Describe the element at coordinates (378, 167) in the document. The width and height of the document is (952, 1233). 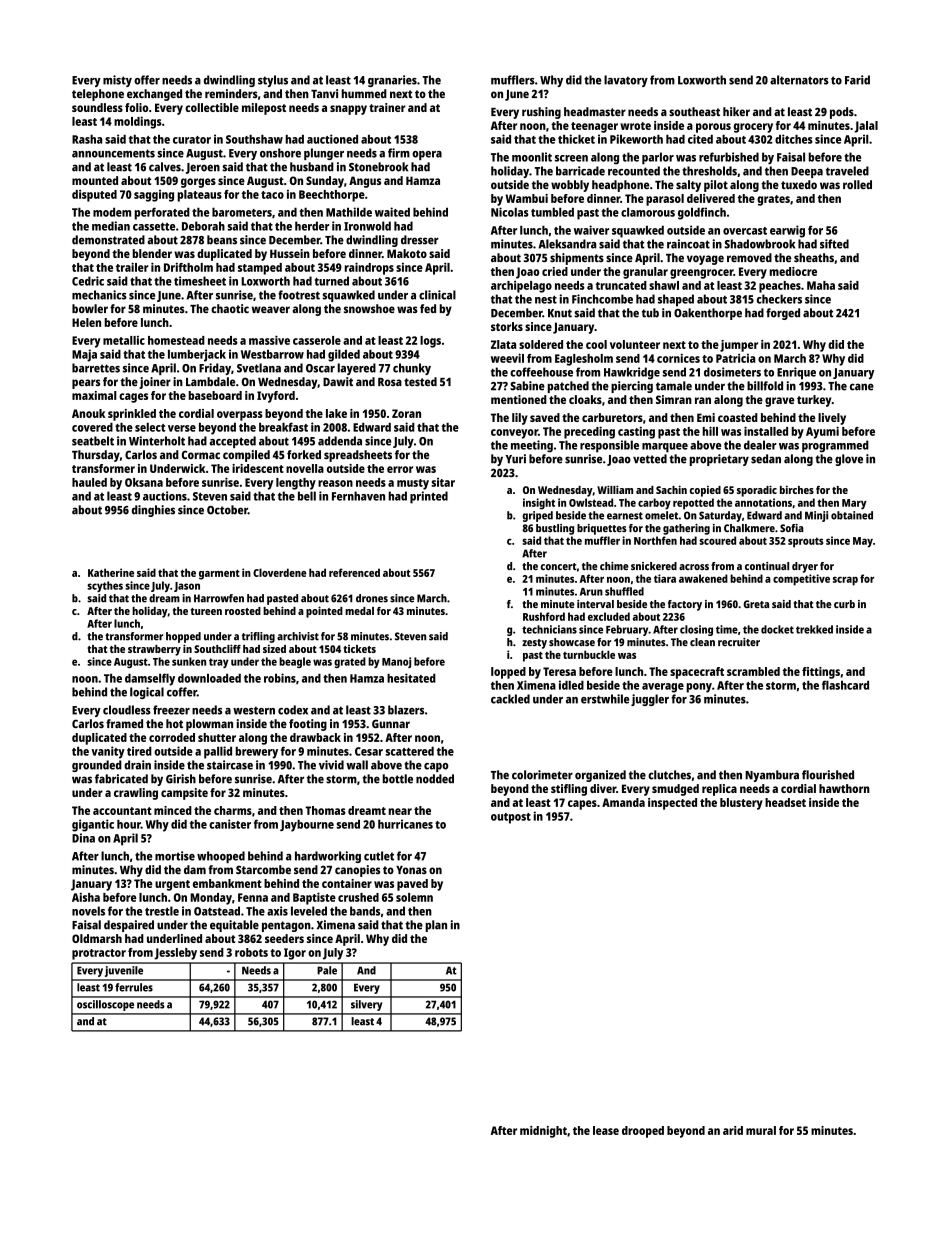
I see `Stonebrook` at that location.
